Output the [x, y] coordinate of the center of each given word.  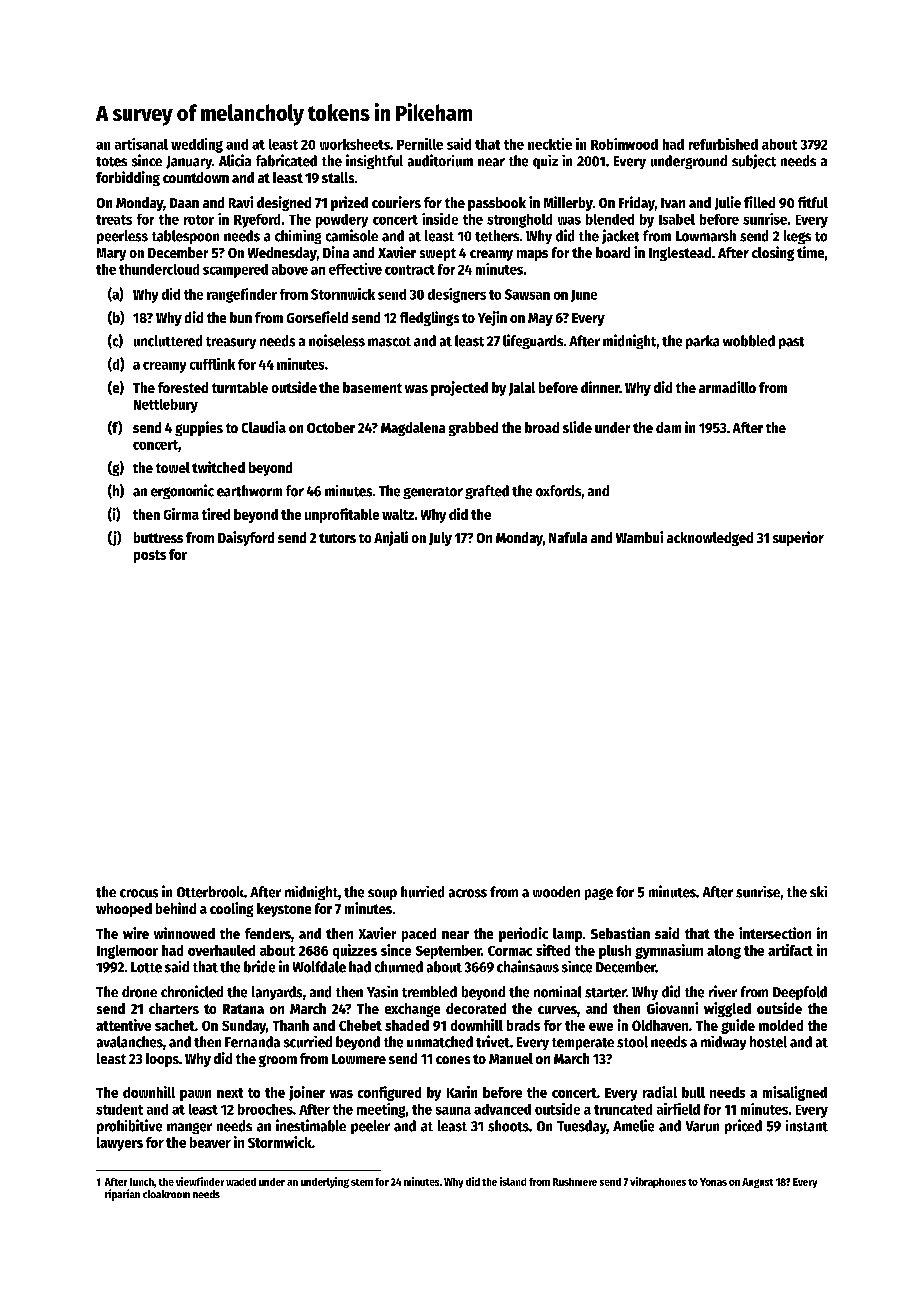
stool [632, 1042]
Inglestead [680, 254]
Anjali [391, 538]
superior [798, 538]
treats [114, 220]
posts [150, 556]
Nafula [568, 537]
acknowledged [710, 539]
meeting [381, 1110]
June [584, 296]
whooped [124, 910]
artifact [790, 950]
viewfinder [200, 1181]
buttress [158, 537]
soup [382, 894]
